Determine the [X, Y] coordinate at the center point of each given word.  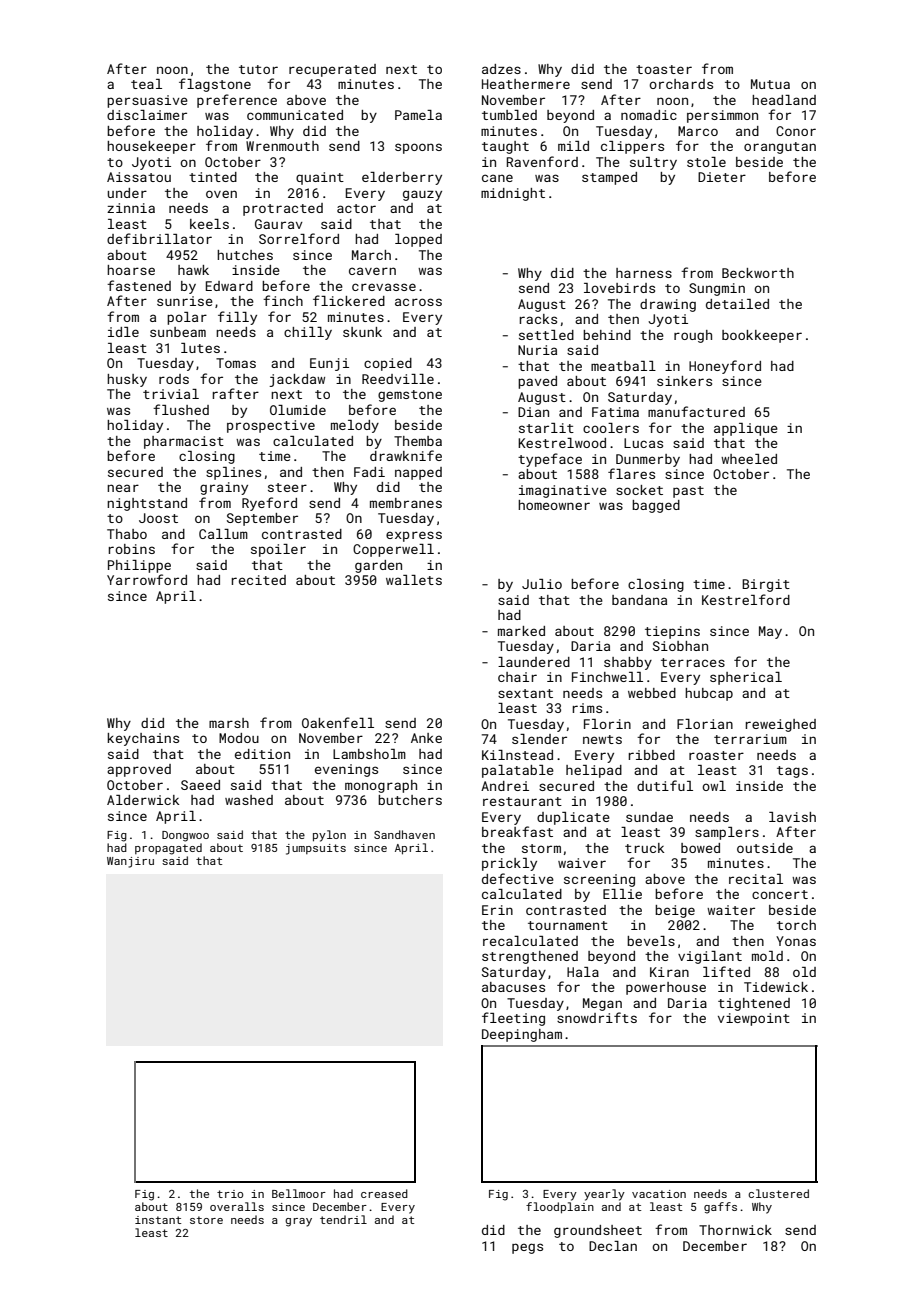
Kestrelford [746, 599]
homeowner [554, 505]
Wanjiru [130, 862]
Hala [583, 972]
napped [418, 473]
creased [384, 1193]
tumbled [509, 115]
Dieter [722, 177]
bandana [639, 600]
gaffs [720, 1208]
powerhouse [666, 988]
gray [298, 1222]
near [123, 488]
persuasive [147, 101]
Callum [223, 534]
